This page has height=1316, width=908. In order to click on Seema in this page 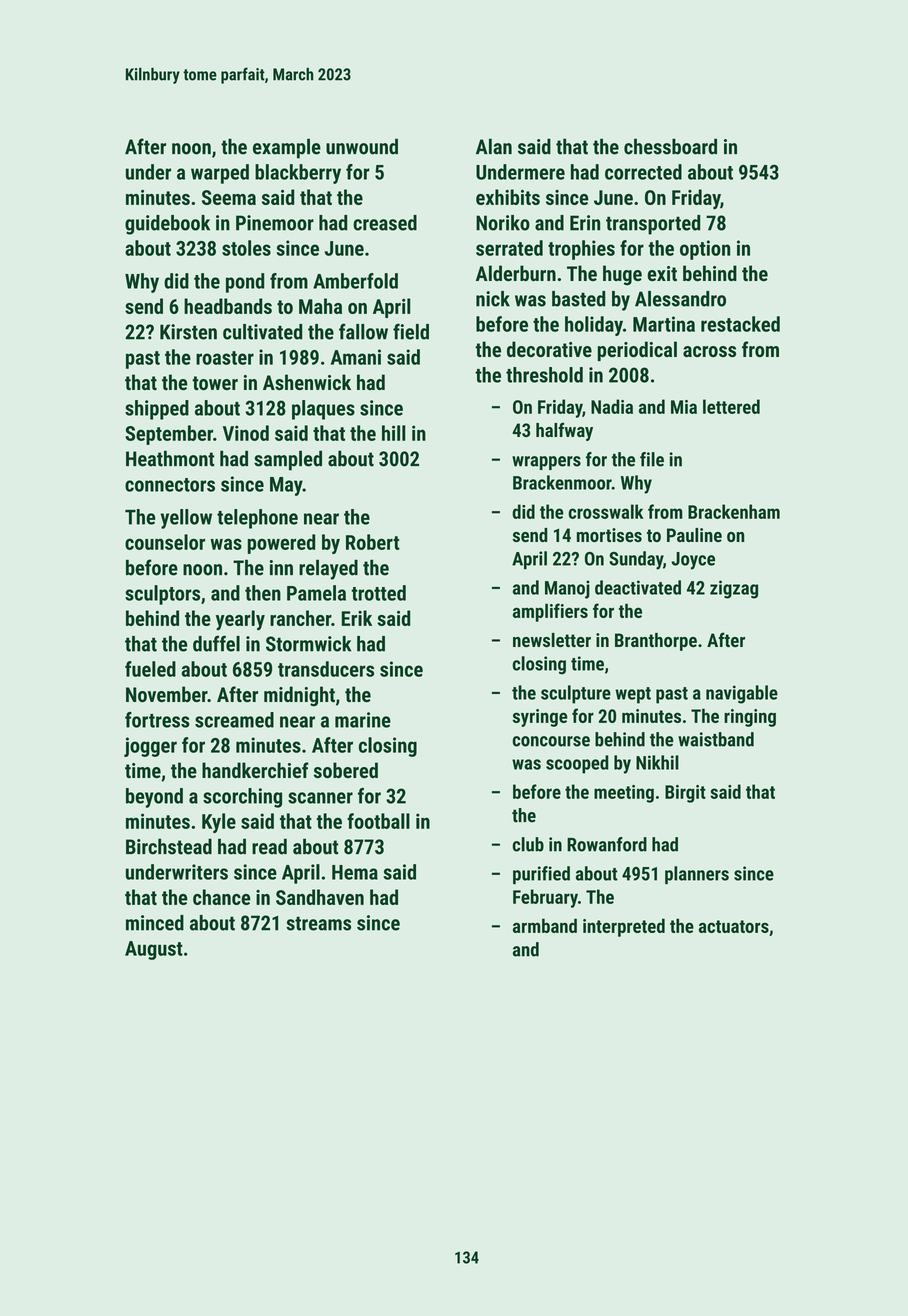, I will do `click(229, 197)`.
